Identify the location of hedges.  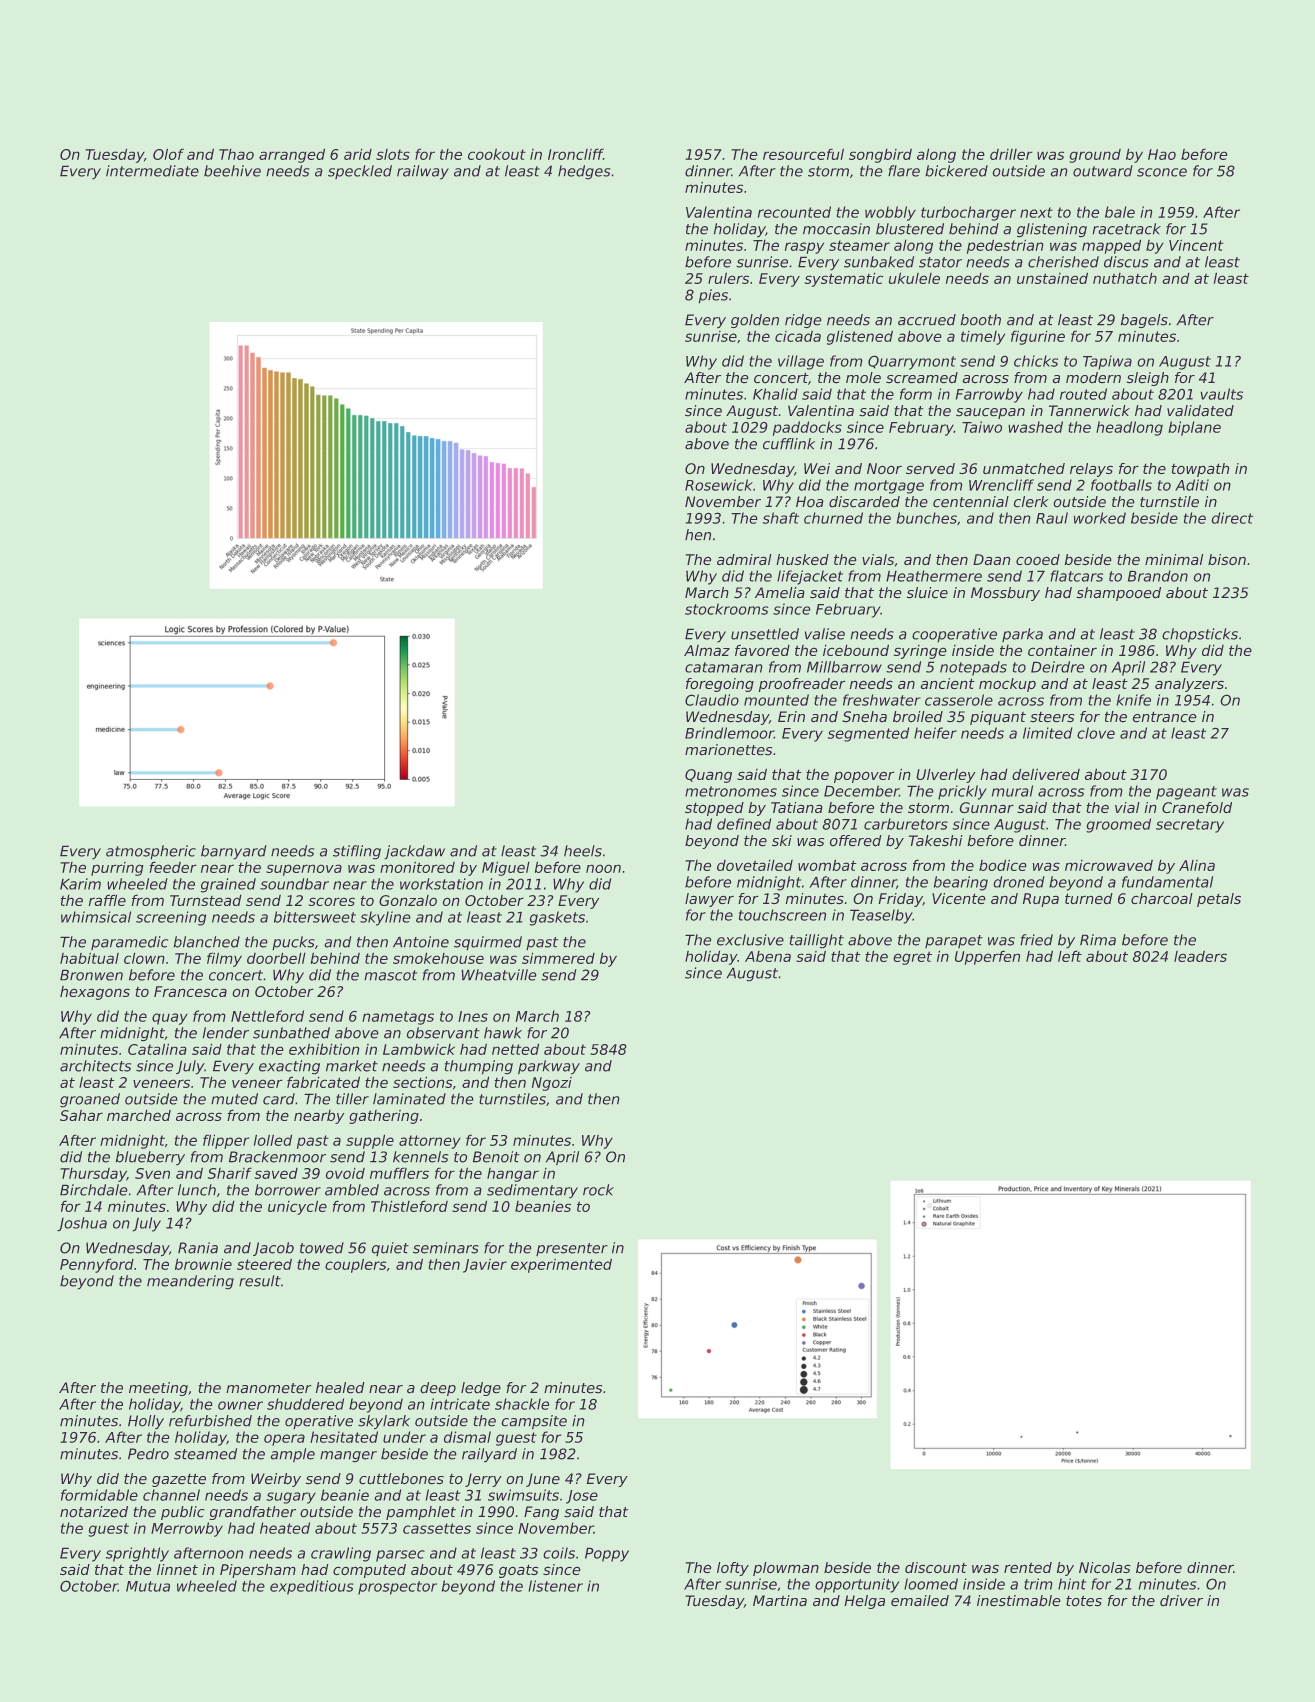
(584, 172).
